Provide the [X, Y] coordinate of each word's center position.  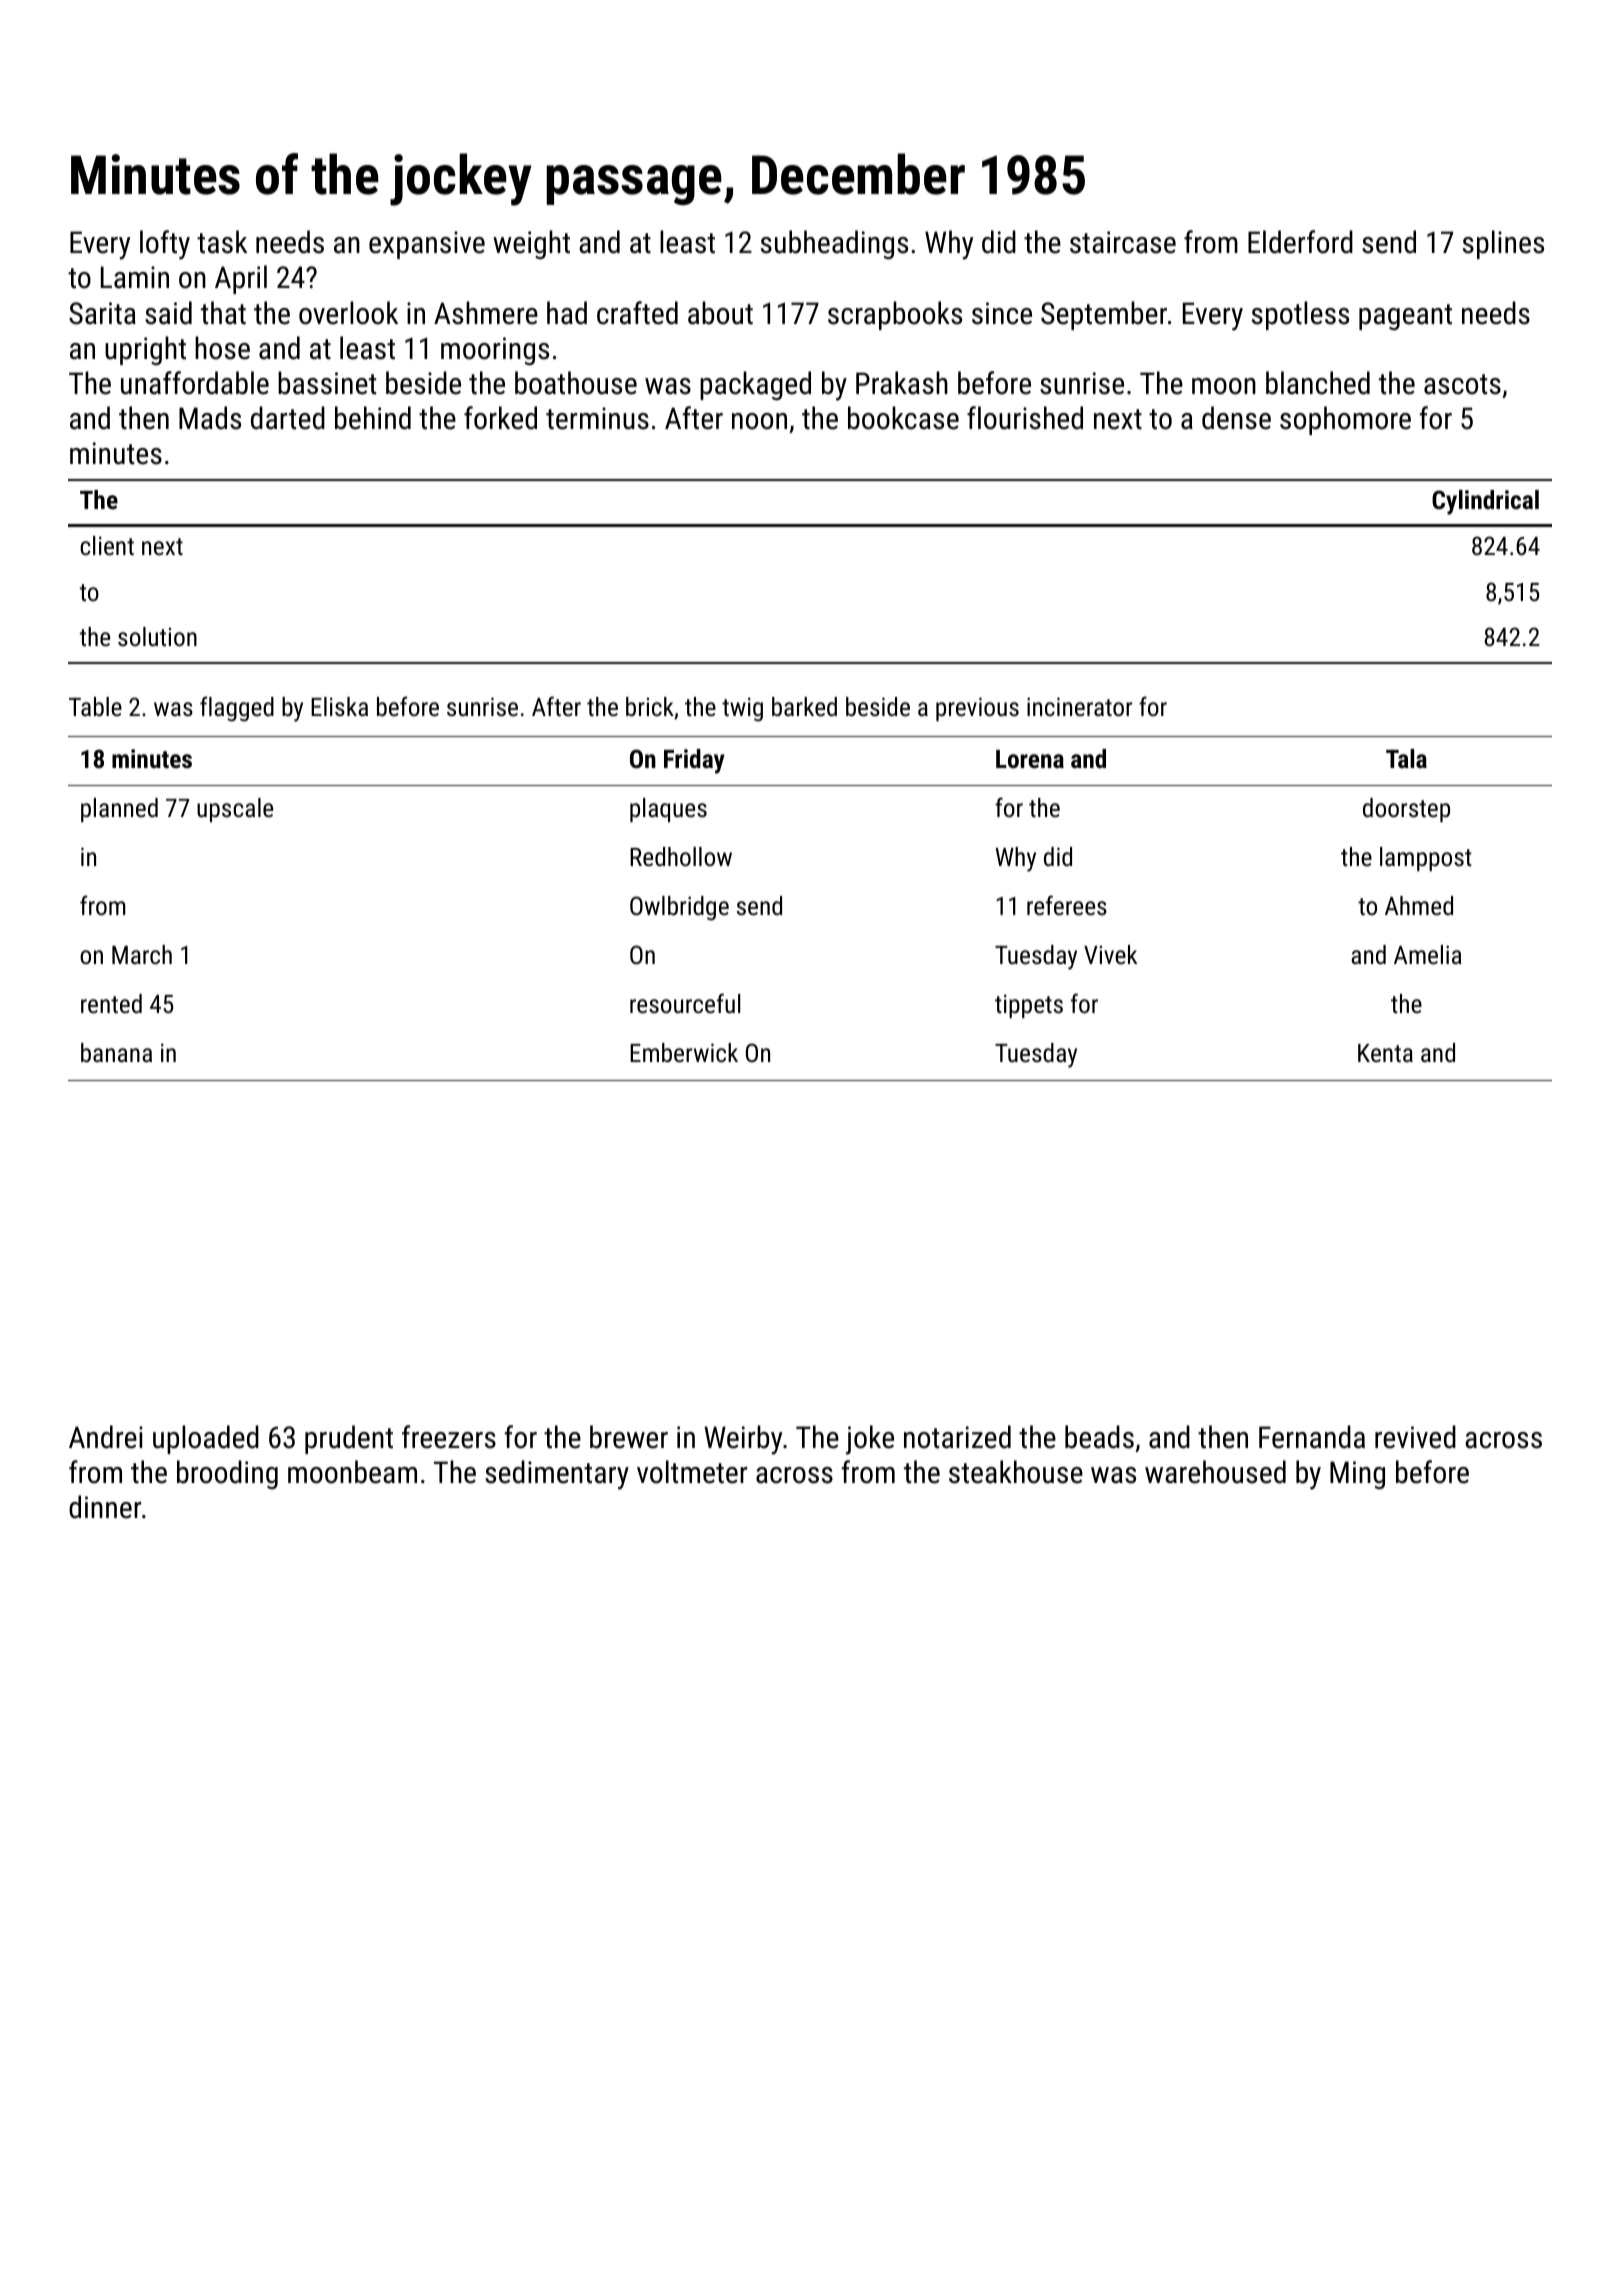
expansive [427, 245]
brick [650, 706]
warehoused [1215, 1472]
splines [1503, 244]
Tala [1406, 758]
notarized [957, 1437]
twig [742, 709]
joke [870, 1440]
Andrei [106, 1437]
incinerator [1079, 706]
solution [157, 636]
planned [119, 810]
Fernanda [1312, 1437]
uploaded [206, 1439]
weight [531, 244]
